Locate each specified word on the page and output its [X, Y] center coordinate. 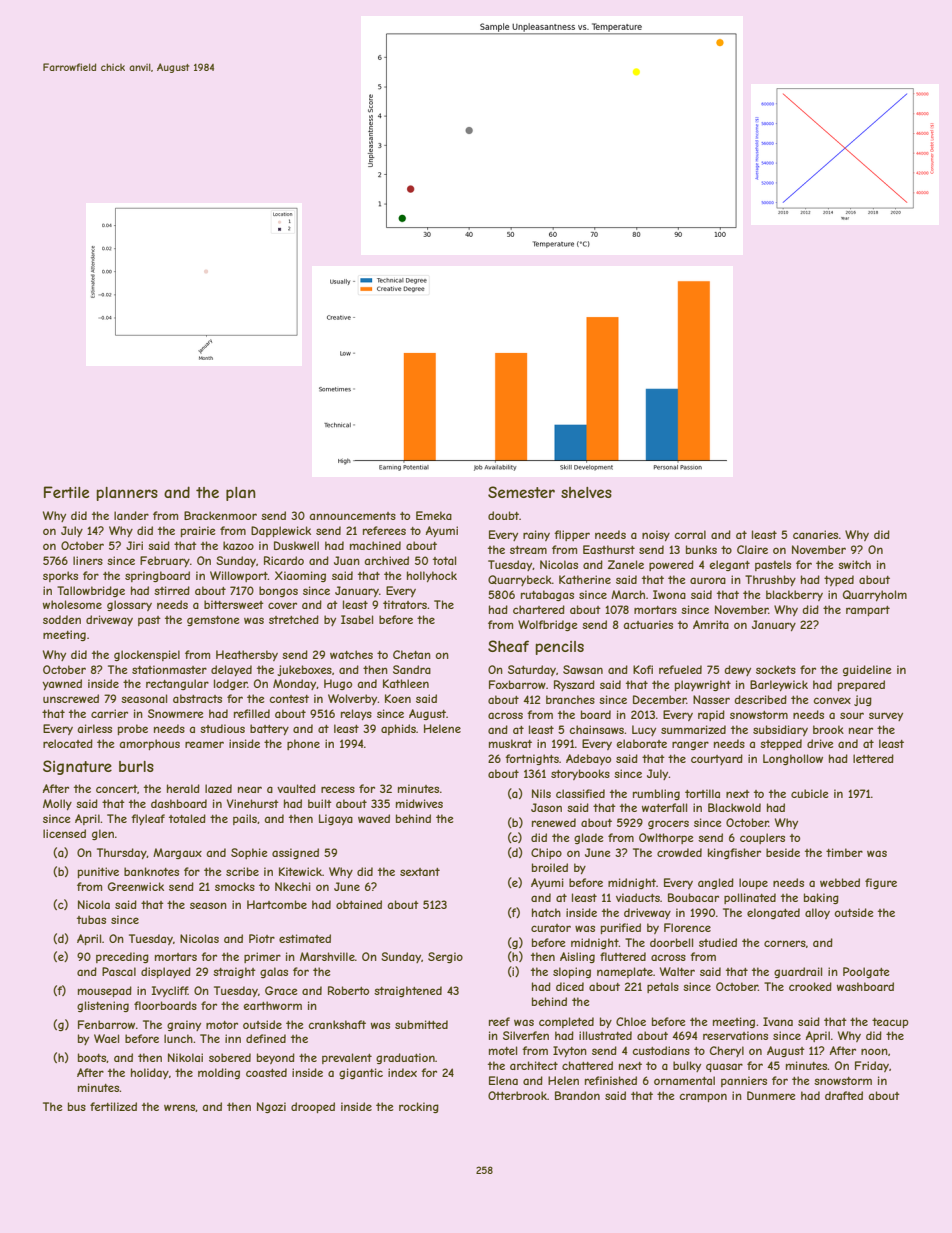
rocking [419, 1107]
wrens [180, 1108]
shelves [586, 492]
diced [570, 986]
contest [289, 699]
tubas [91, 919]
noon [874, 1051]
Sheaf [508, 646]
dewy [737, 670]
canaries [815, 534]
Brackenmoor [220, 515]
